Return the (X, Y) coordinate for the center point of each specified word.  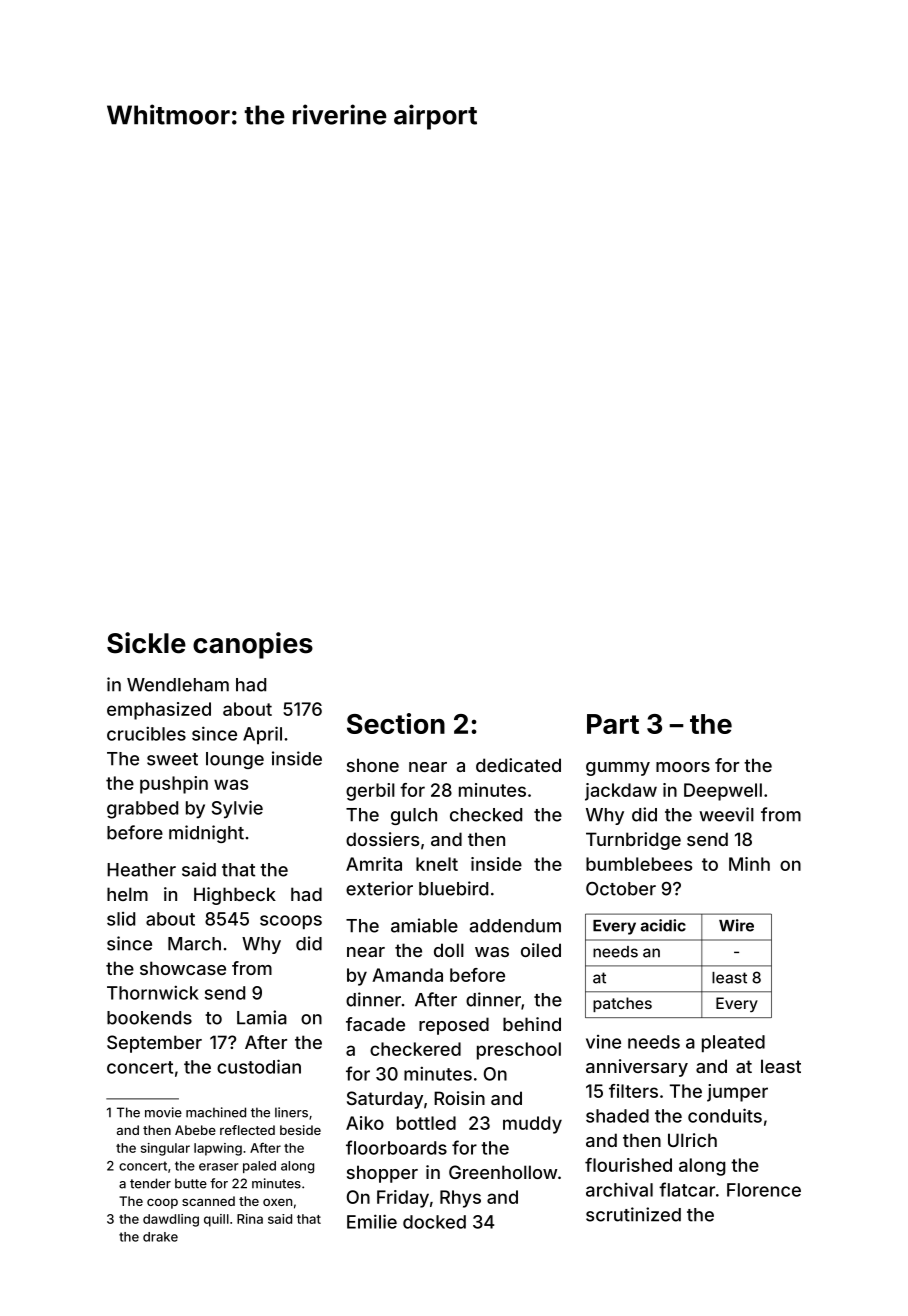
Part (613, 724)
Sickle (146, 643)
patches (622, 1004)
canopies (253, 645)
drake (160, 1237)
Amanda (407, 975)
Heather (141, 870)
